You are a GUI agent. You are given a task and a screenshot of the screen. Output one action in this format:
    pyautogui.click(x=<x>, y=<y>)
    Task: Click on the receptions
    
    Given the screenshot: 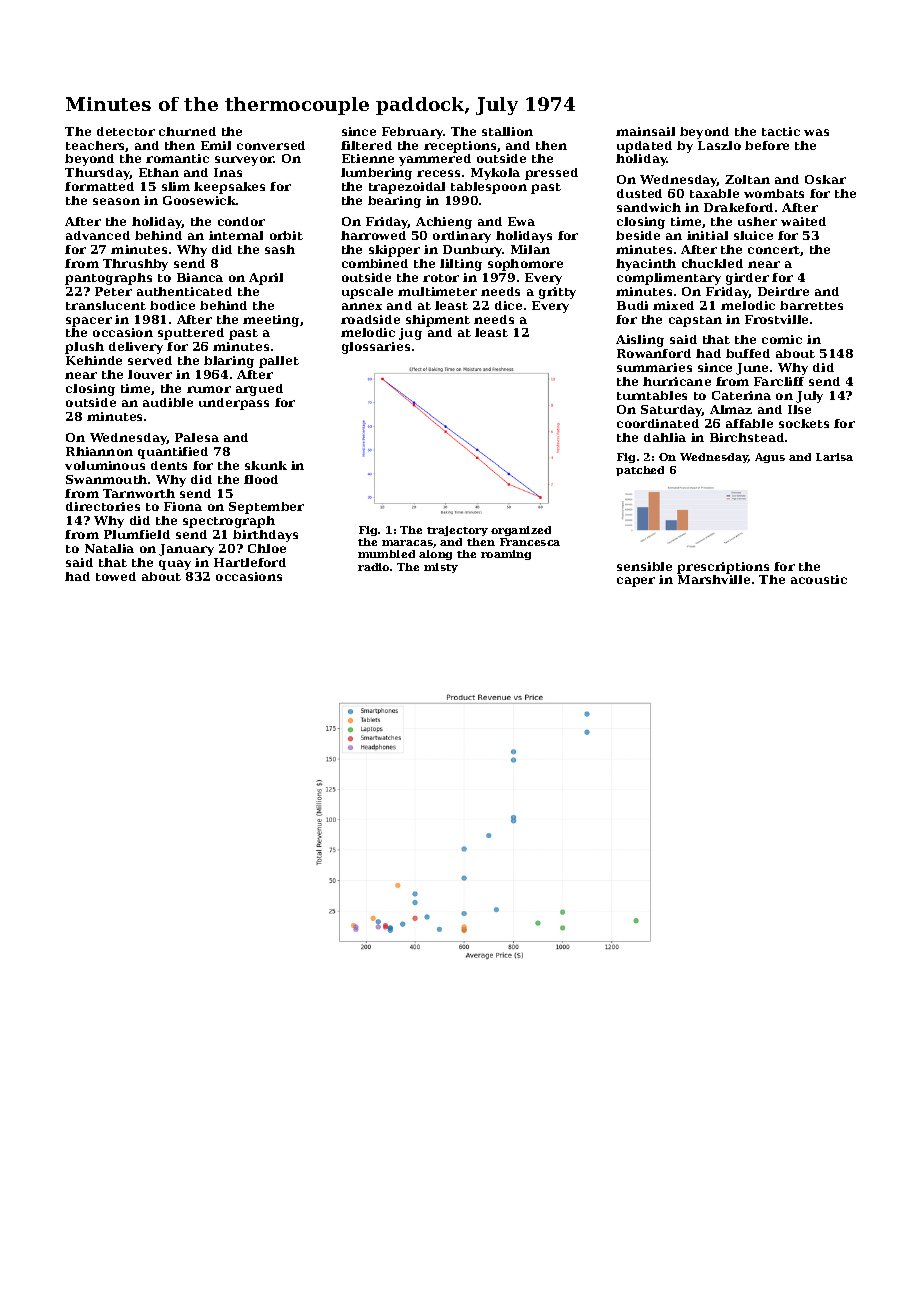 What is the action you would take?
    pyautogui.click(x=460, y=147)
